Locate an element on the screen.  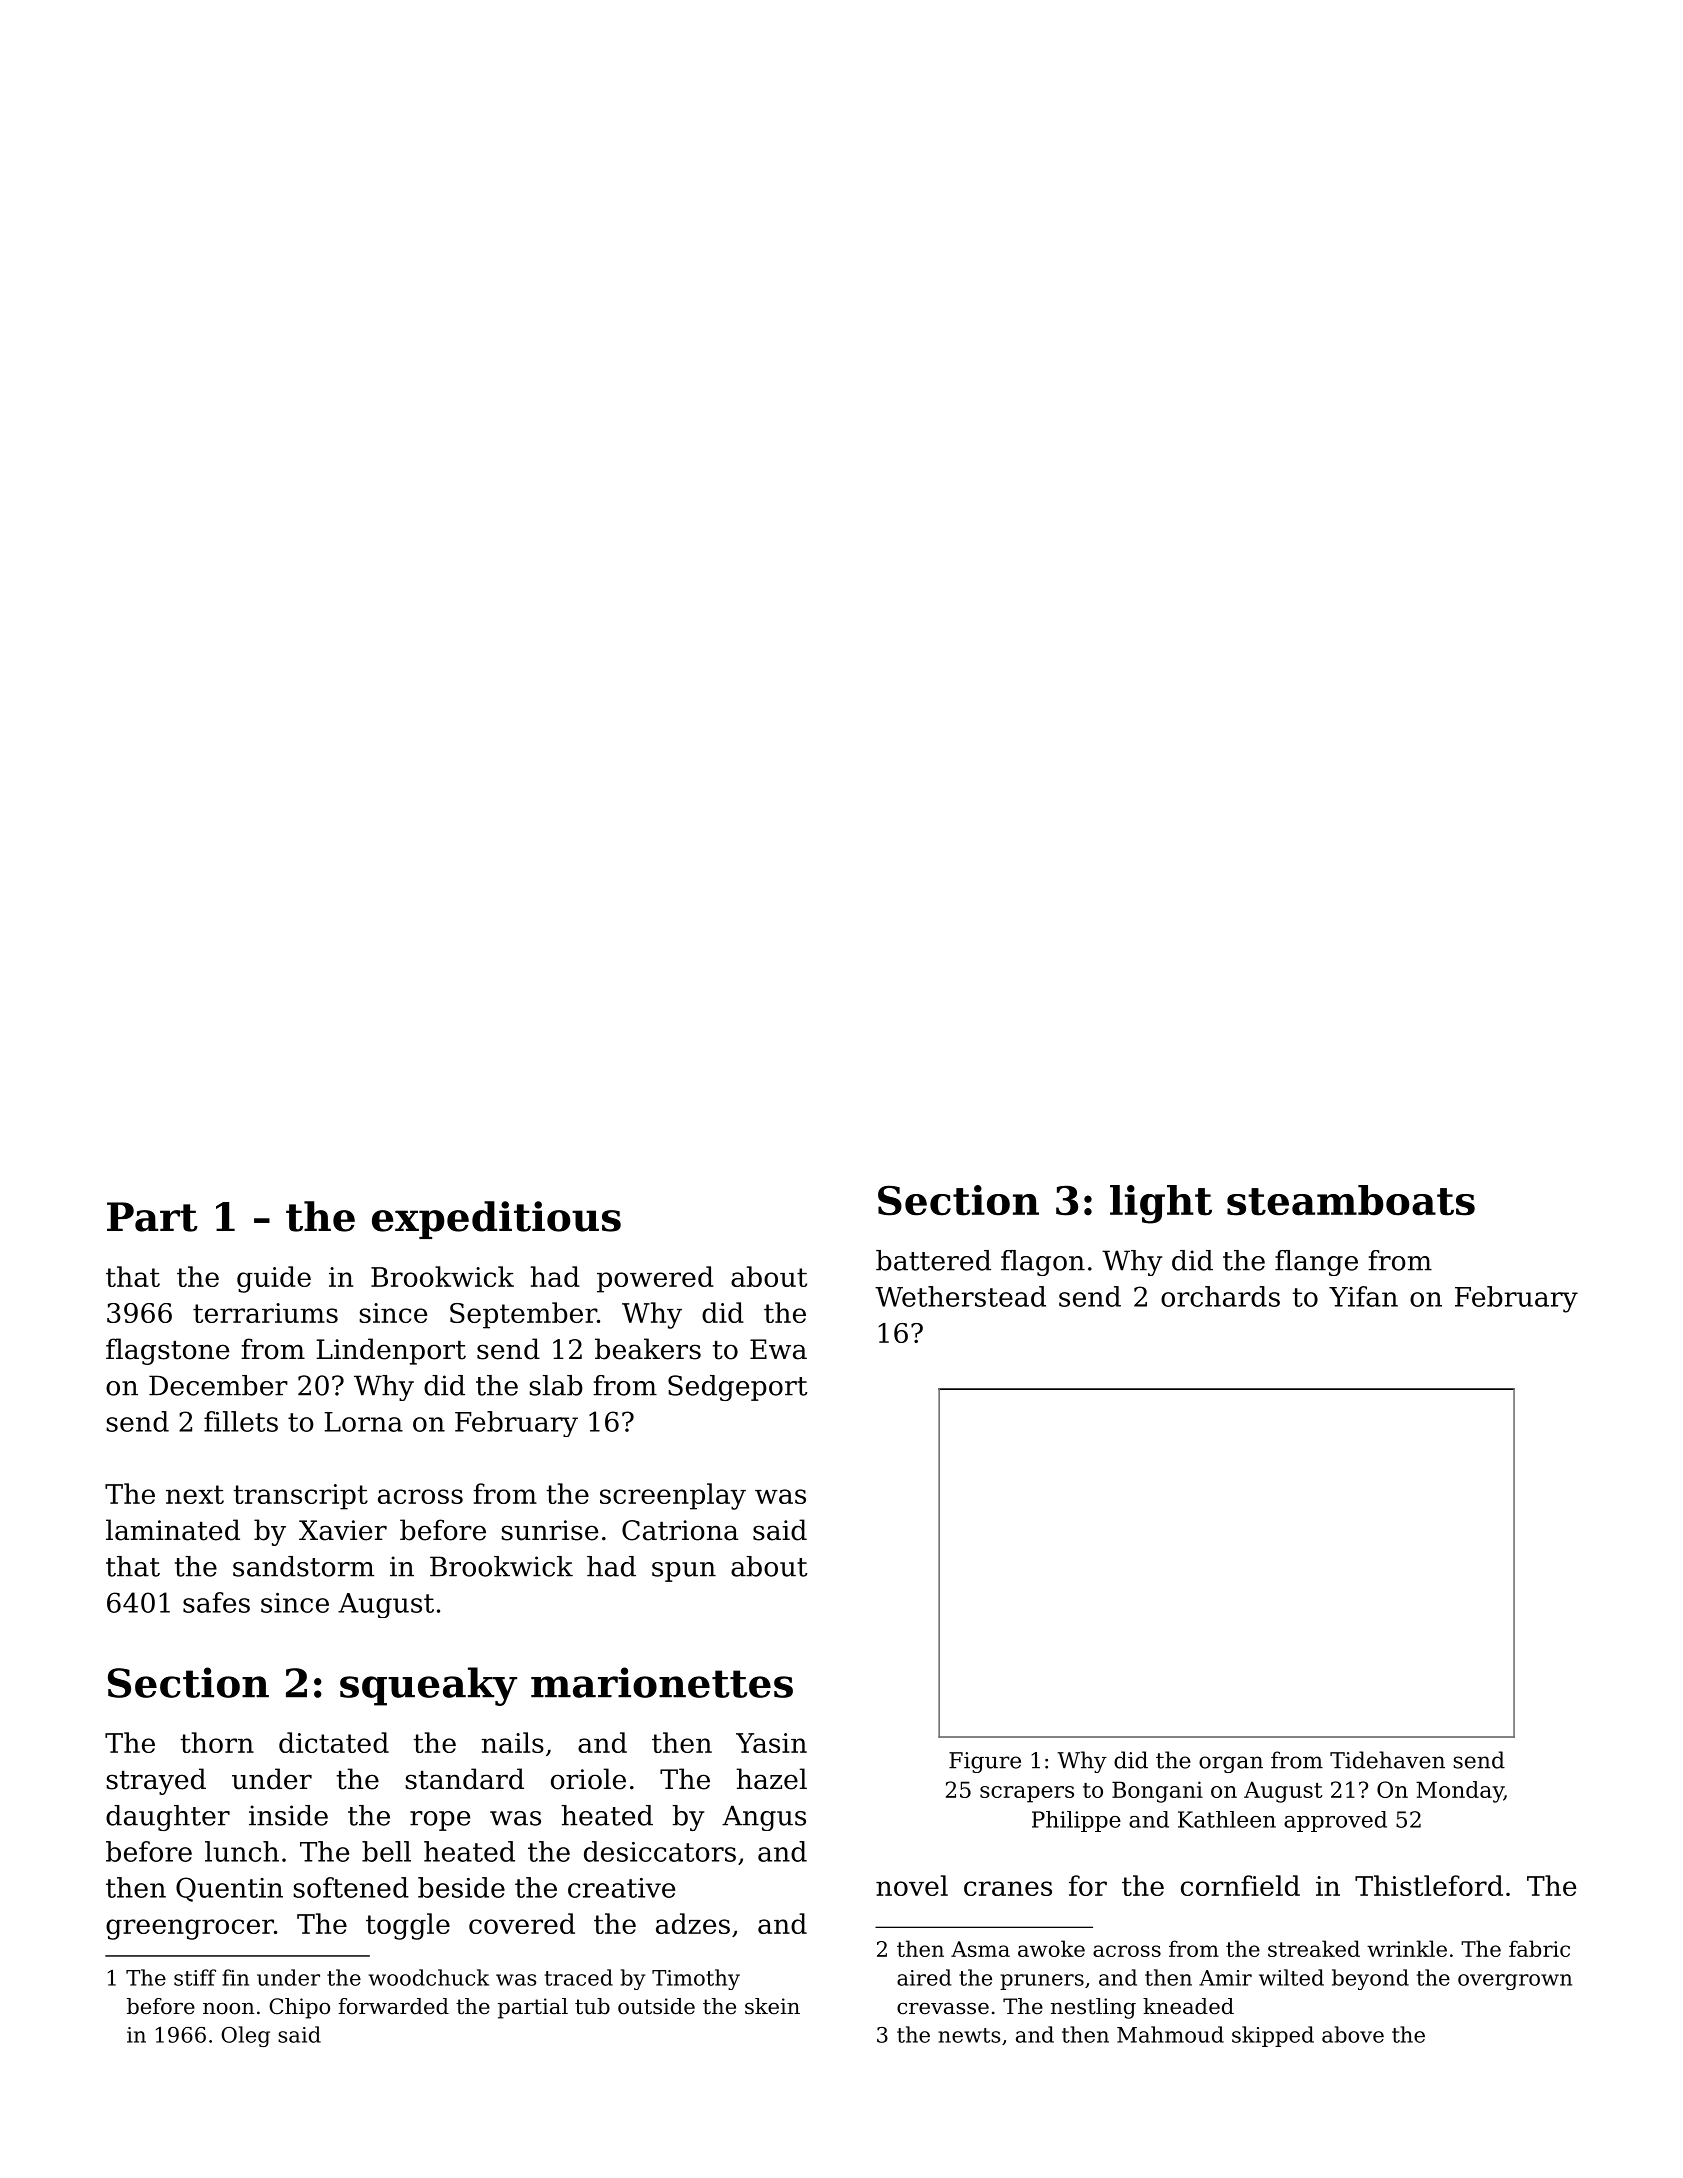
novel is located at coordinates (912, 1885).
